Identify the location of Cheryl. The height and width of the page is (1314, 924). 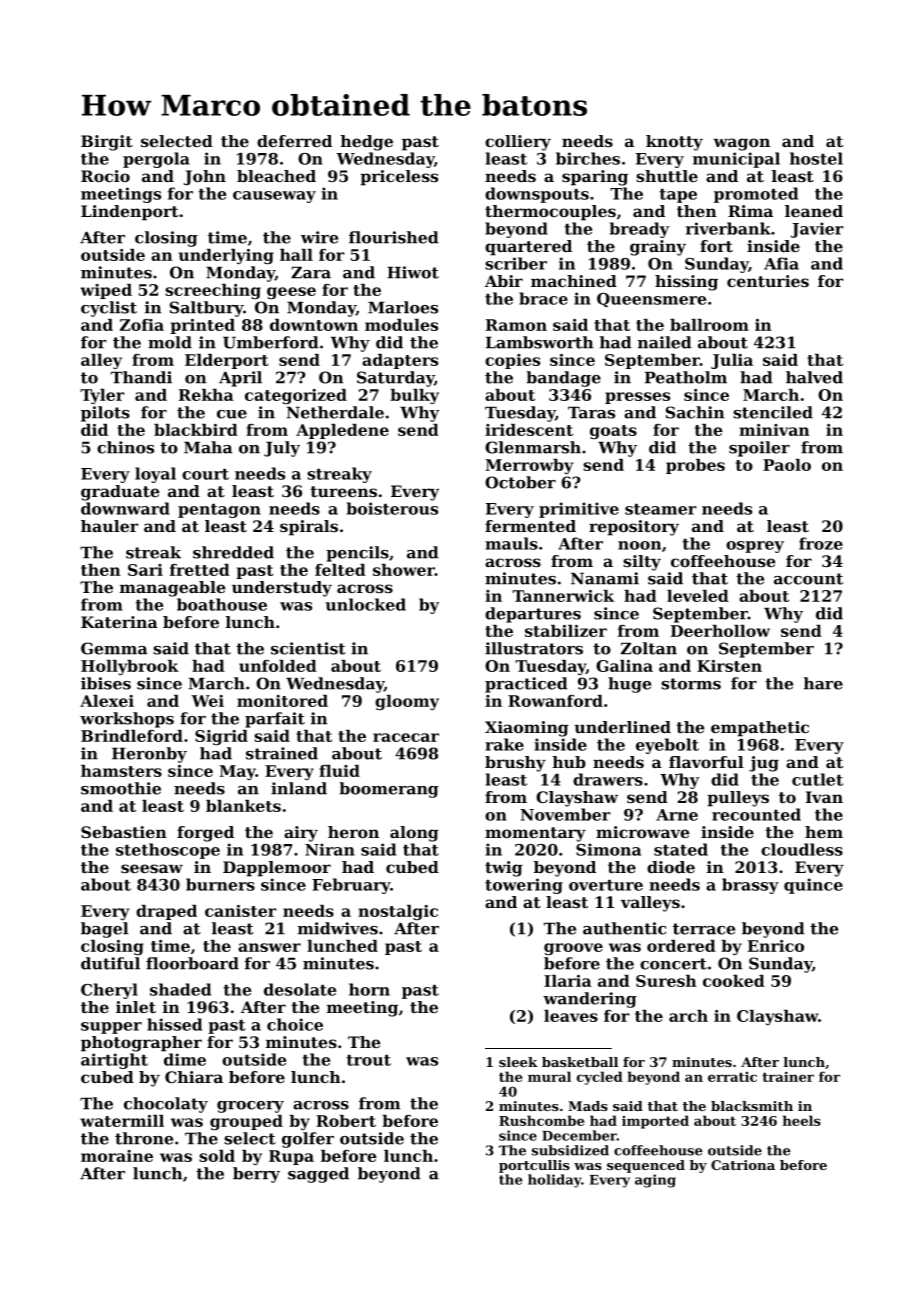
(109, 991).
